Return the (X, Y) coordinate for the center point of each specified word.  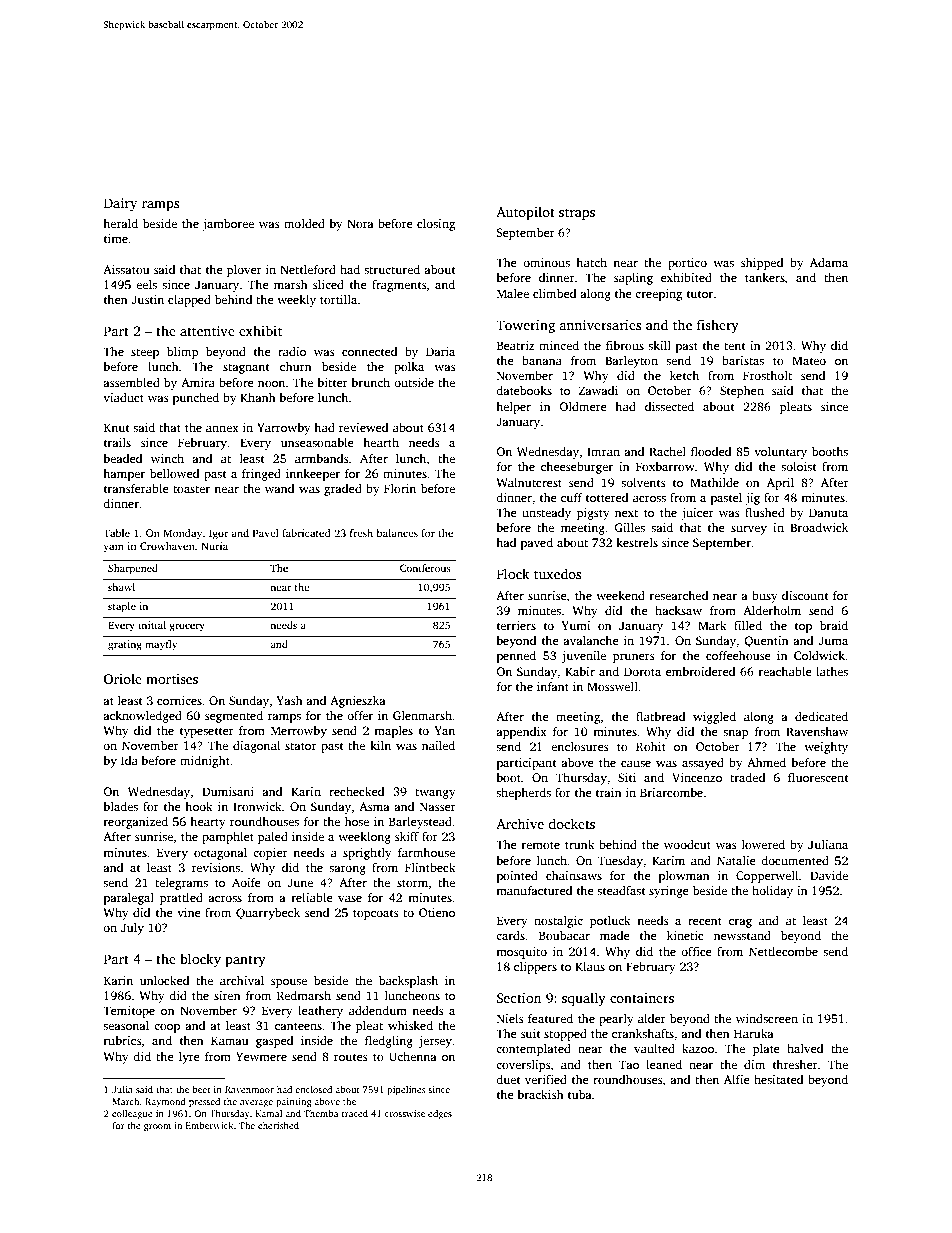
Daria (440, 351)
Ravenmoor (249, 1089)
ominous (546, 262)
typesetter (207, 732)
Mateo (809, 360)
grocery (187, 627)
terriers (516, 625)
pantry (245, 961)
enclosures (580, 746)
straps (577, 214)
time (116, 238)
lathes (832, 671)
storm (412, 883)
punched (196, 399)
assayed (703, 764)
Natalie (736, 860)
